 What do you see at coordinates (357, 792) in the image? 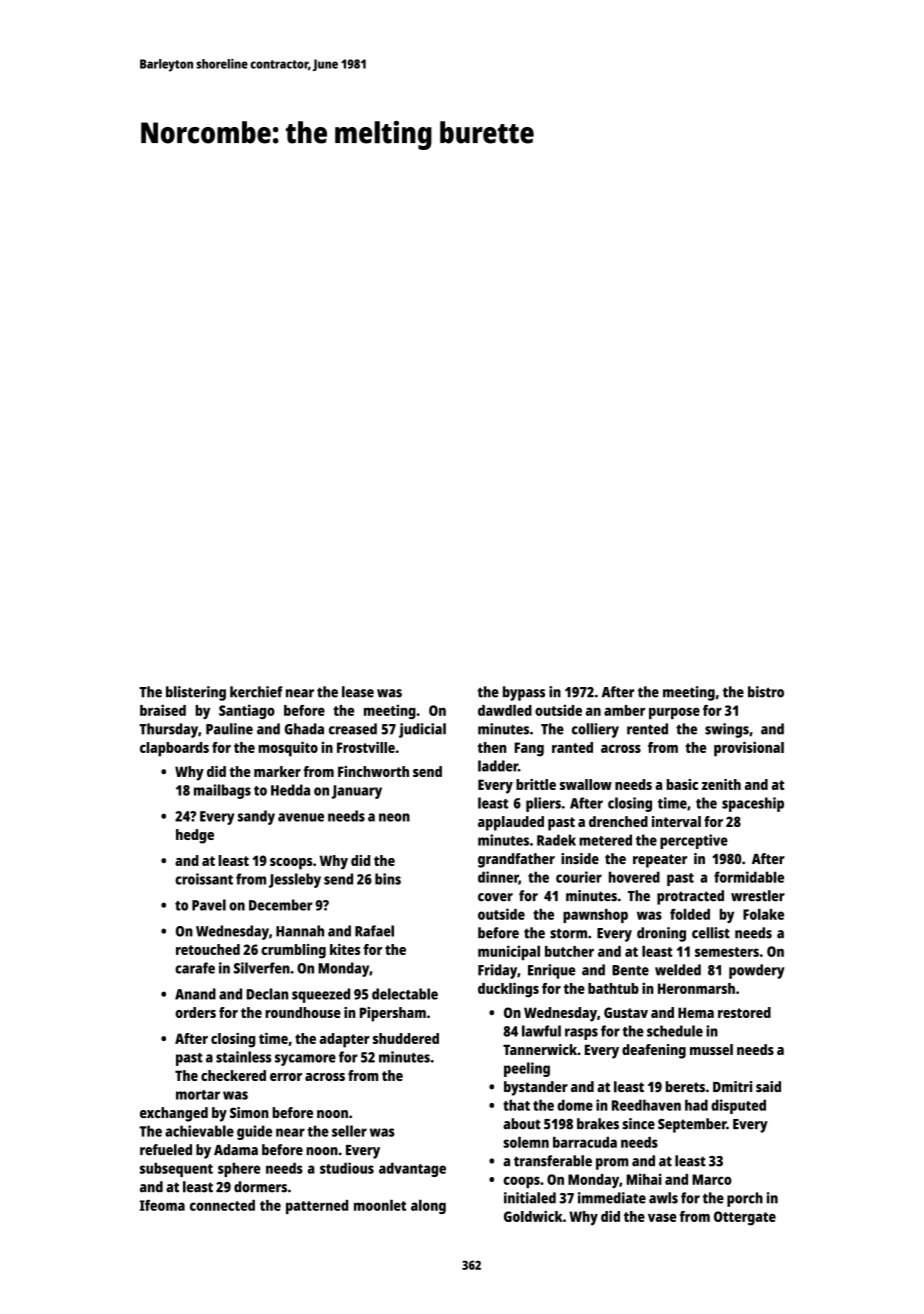
I see `January` at bounding box center [357, 792].
